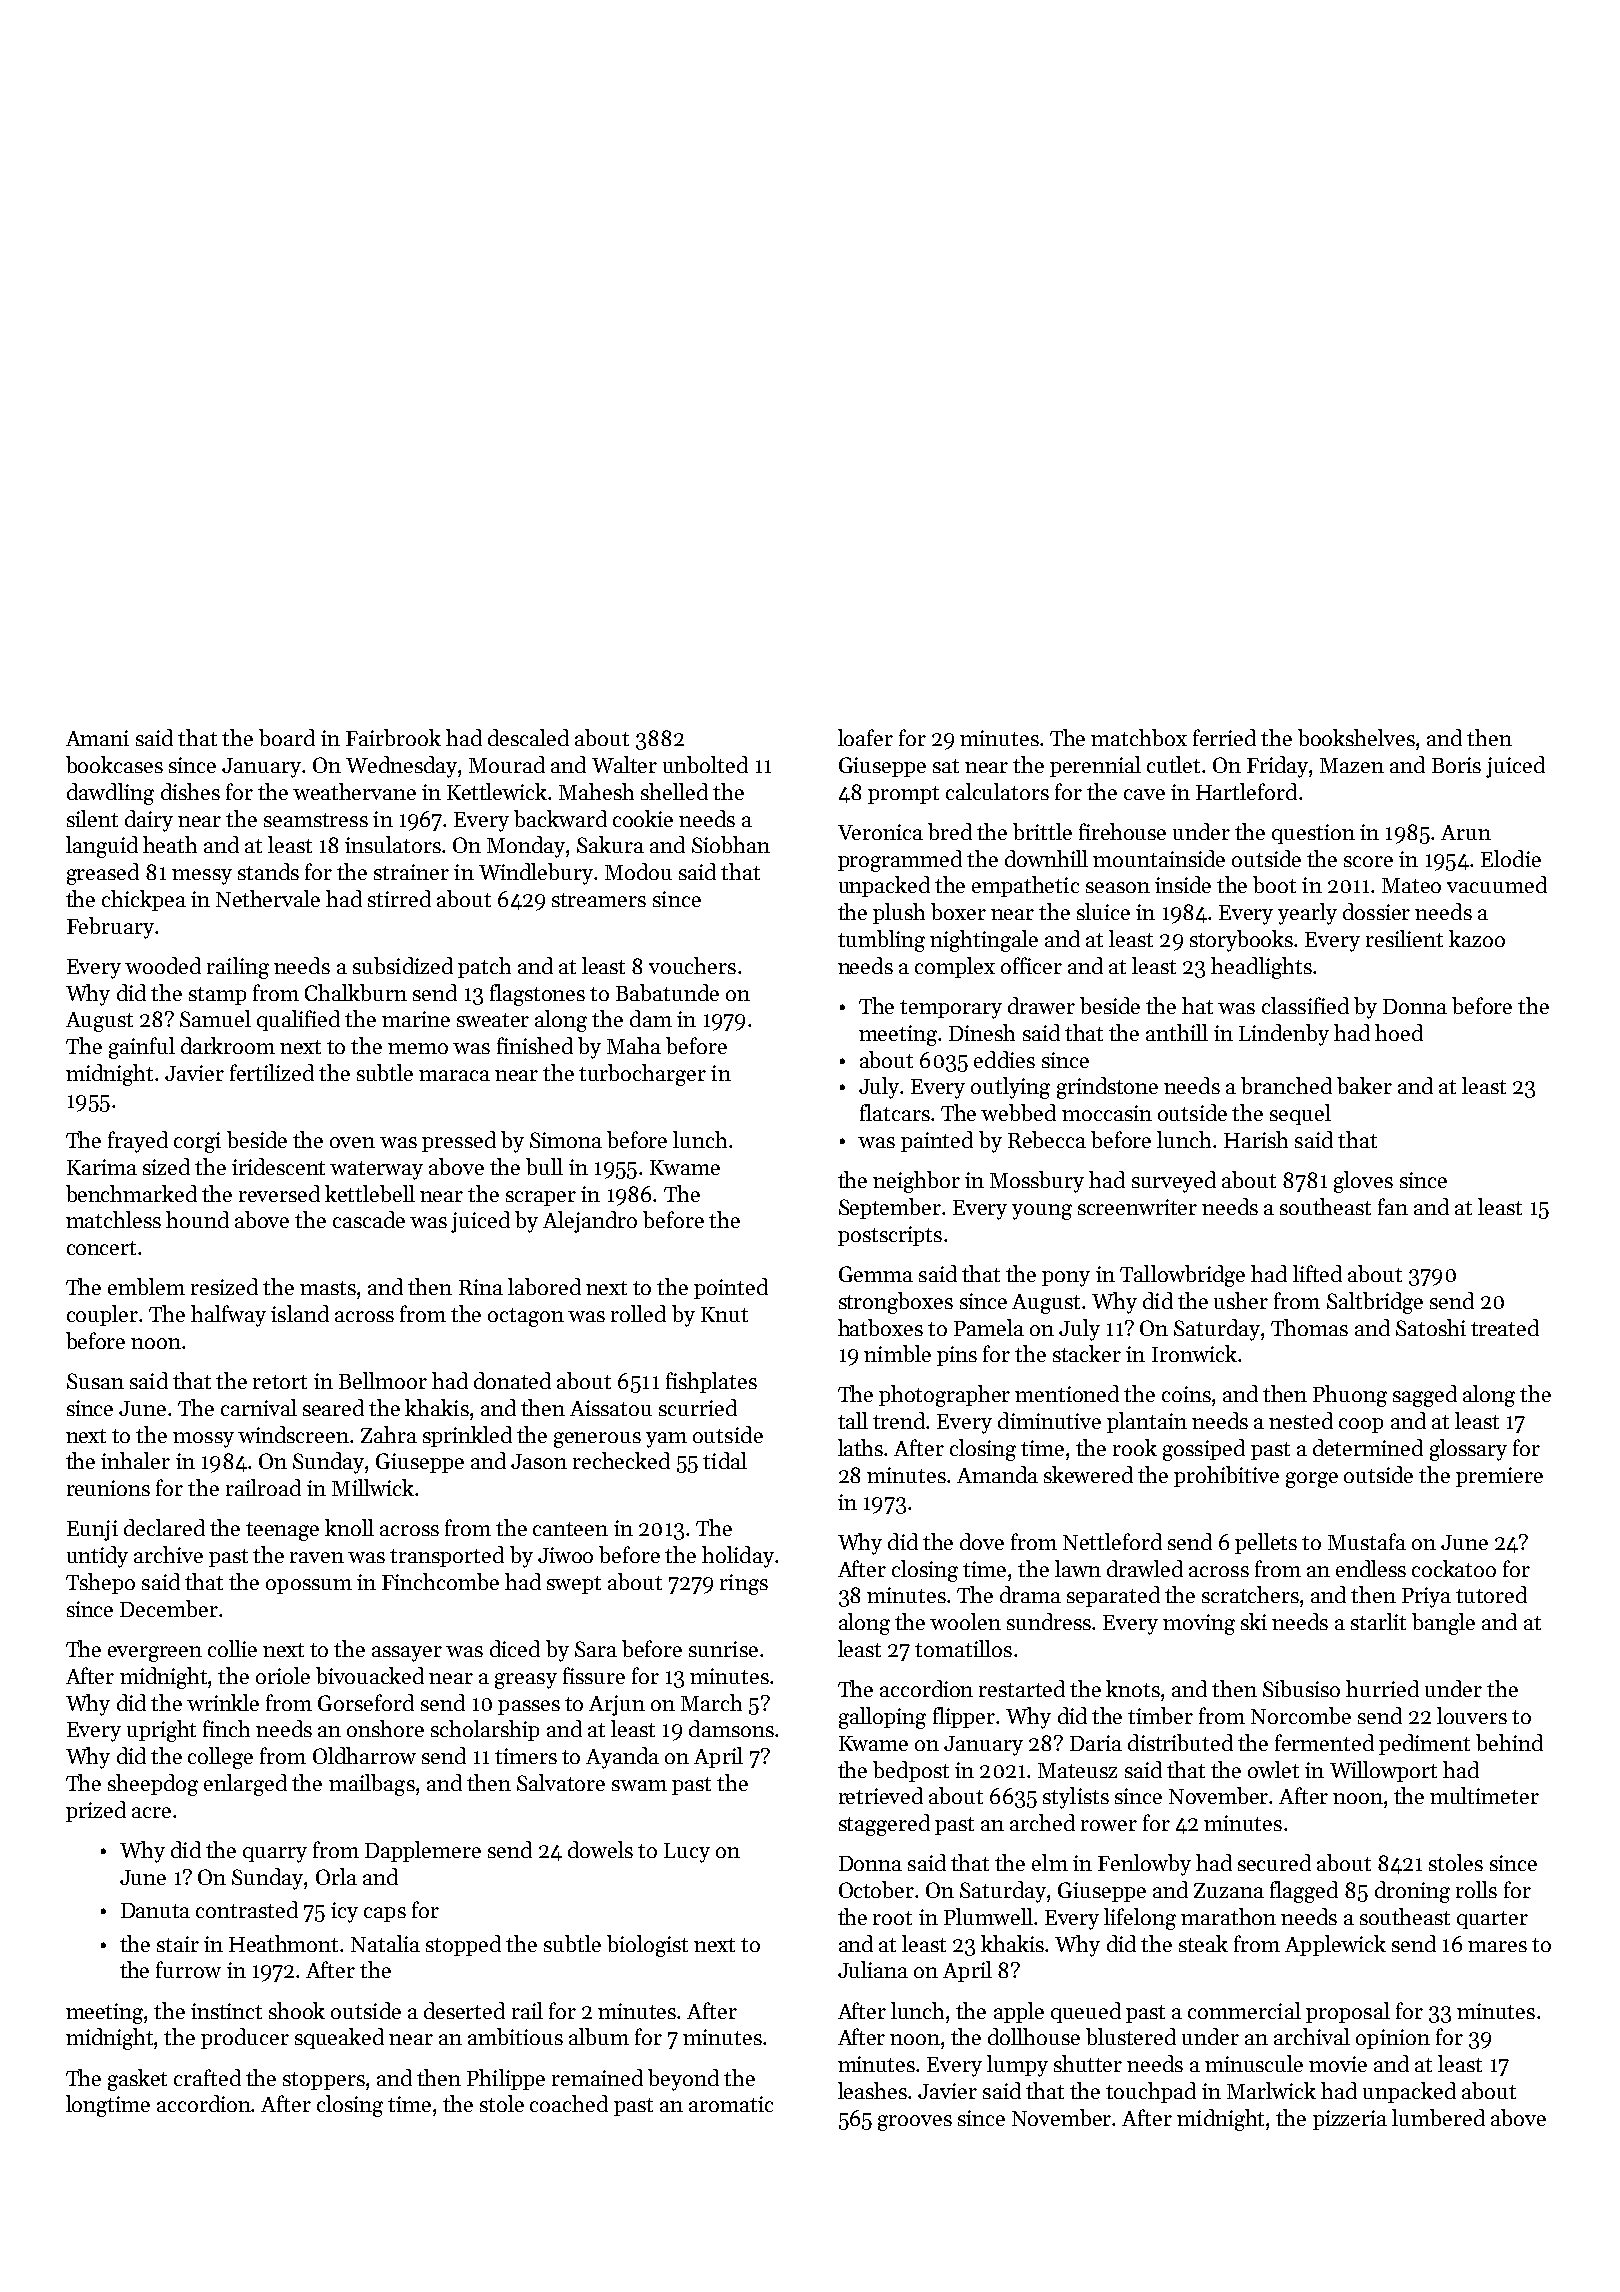 This screenshot has height=2292, width=1620. I want to click on dossier, so click(1376, 911).
